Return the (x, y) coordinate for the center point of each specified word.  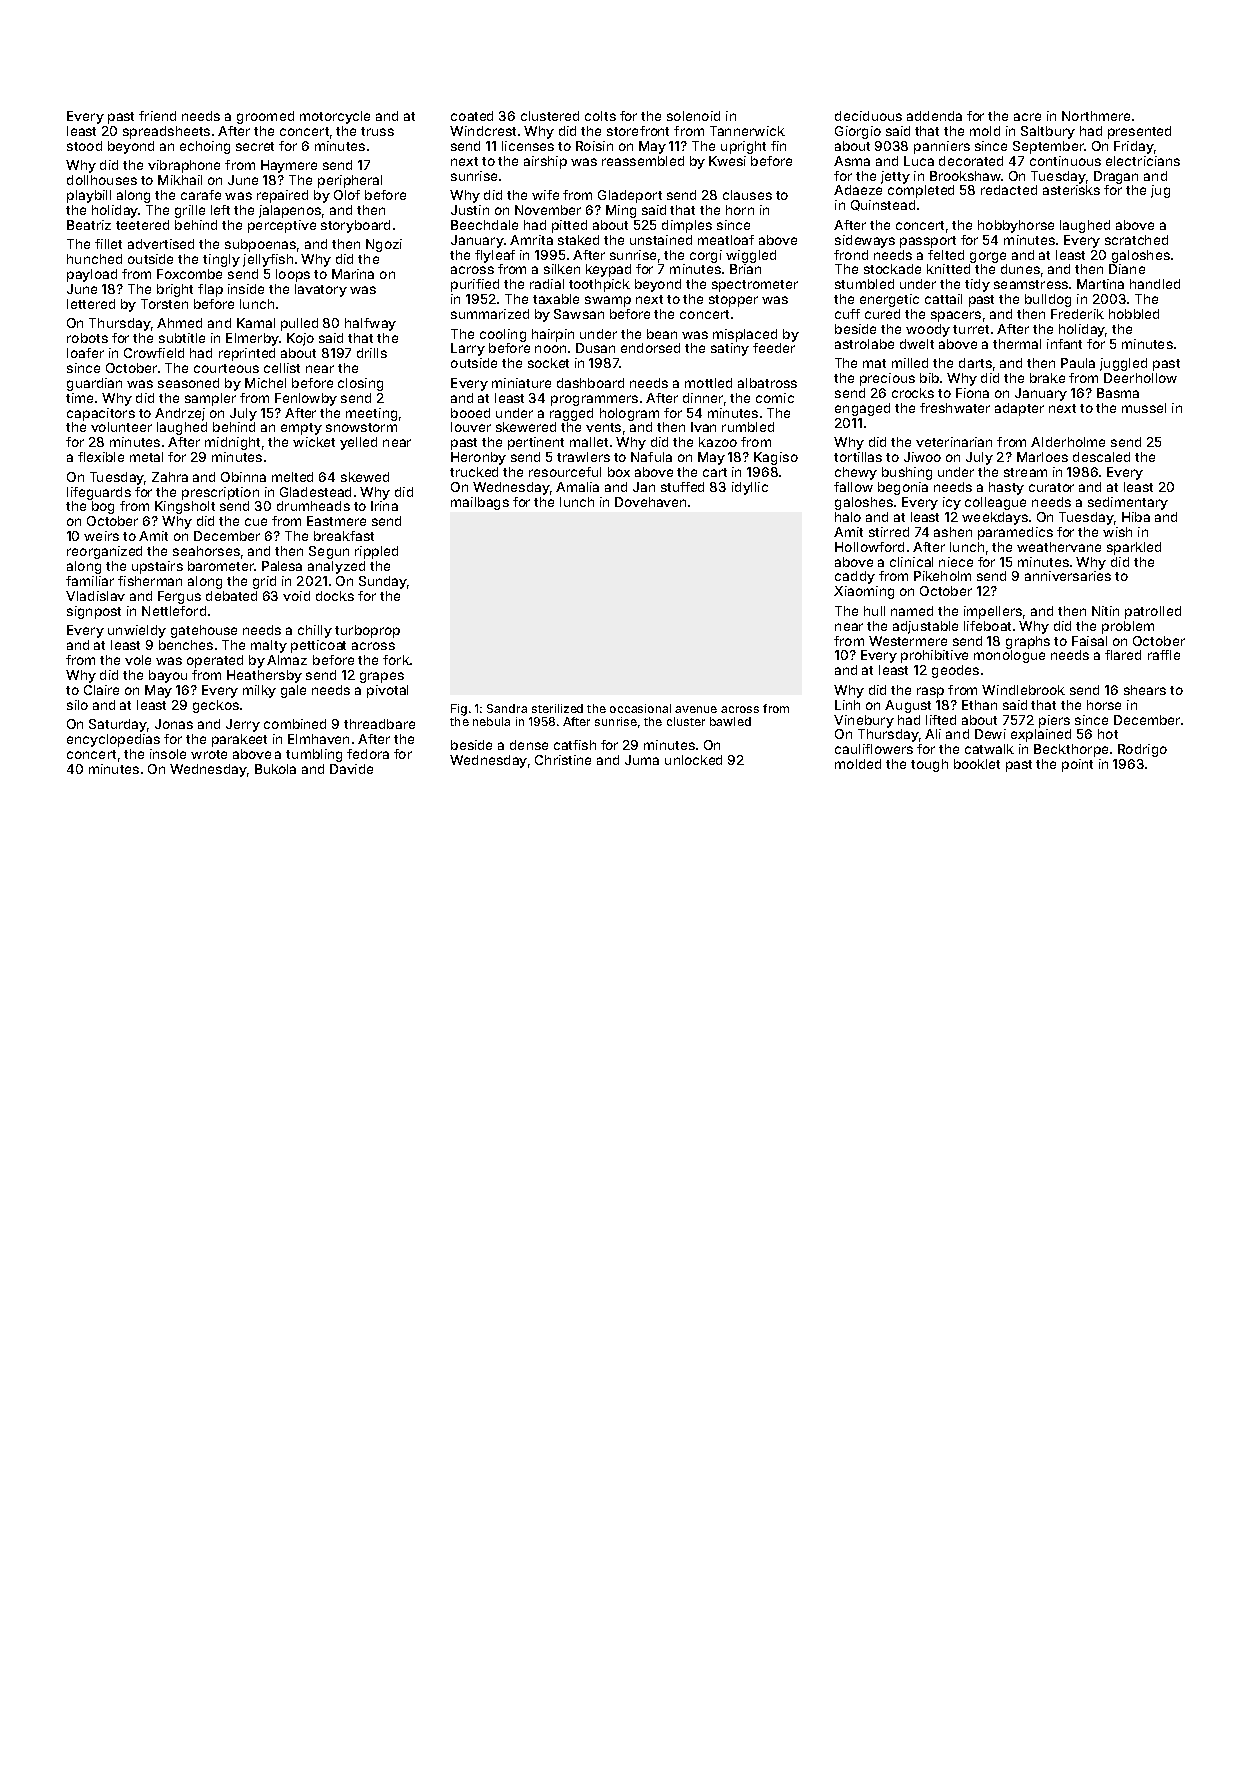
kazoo (718, 442)
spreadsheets (166, 132)
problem (1128, 627)
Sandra (507, 708)
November (548, 210)
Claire (101, 690)
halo (848, 517)
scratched (1136, 240)
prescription (220, 493)
